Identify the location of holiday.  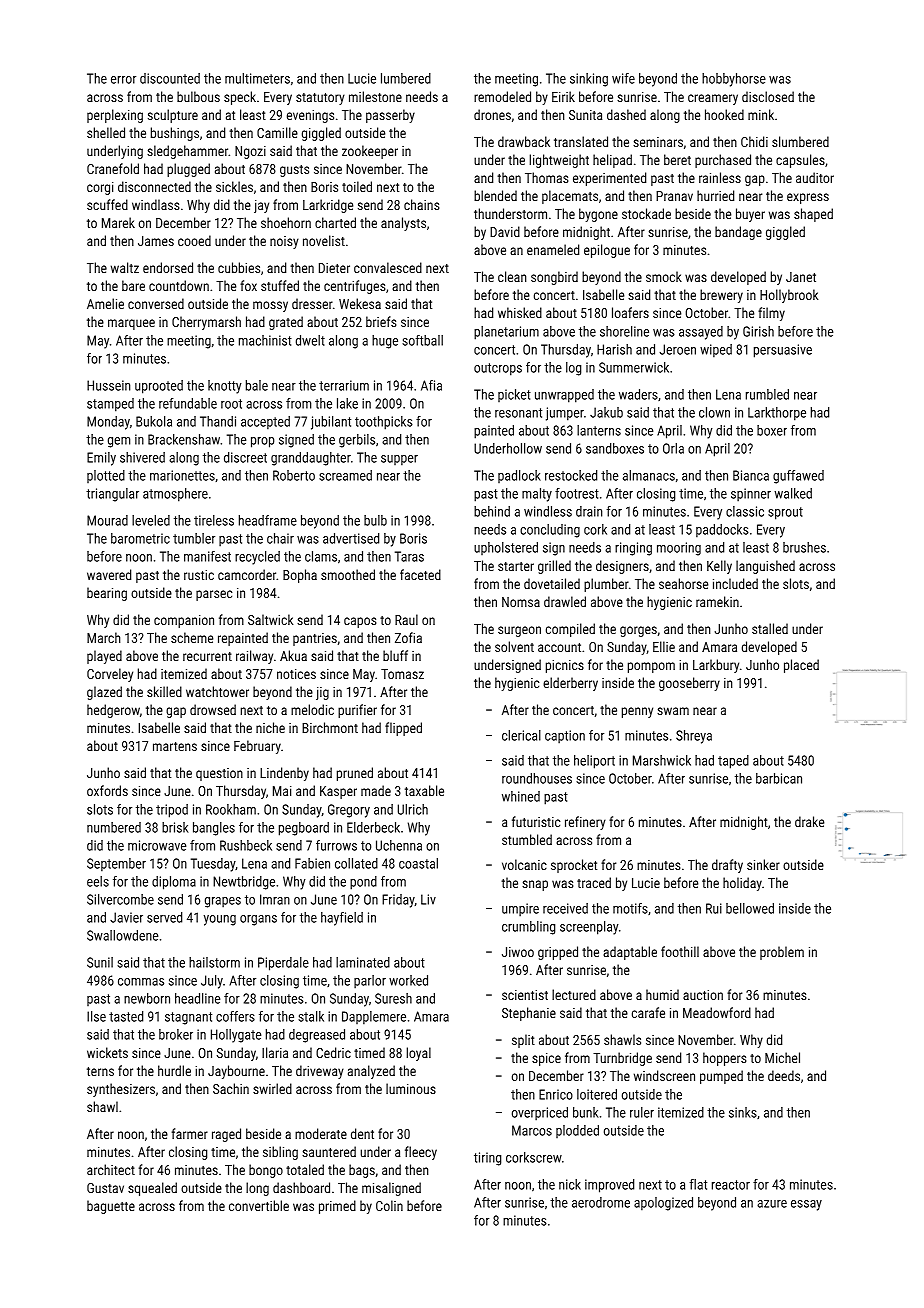
(742, 884).
